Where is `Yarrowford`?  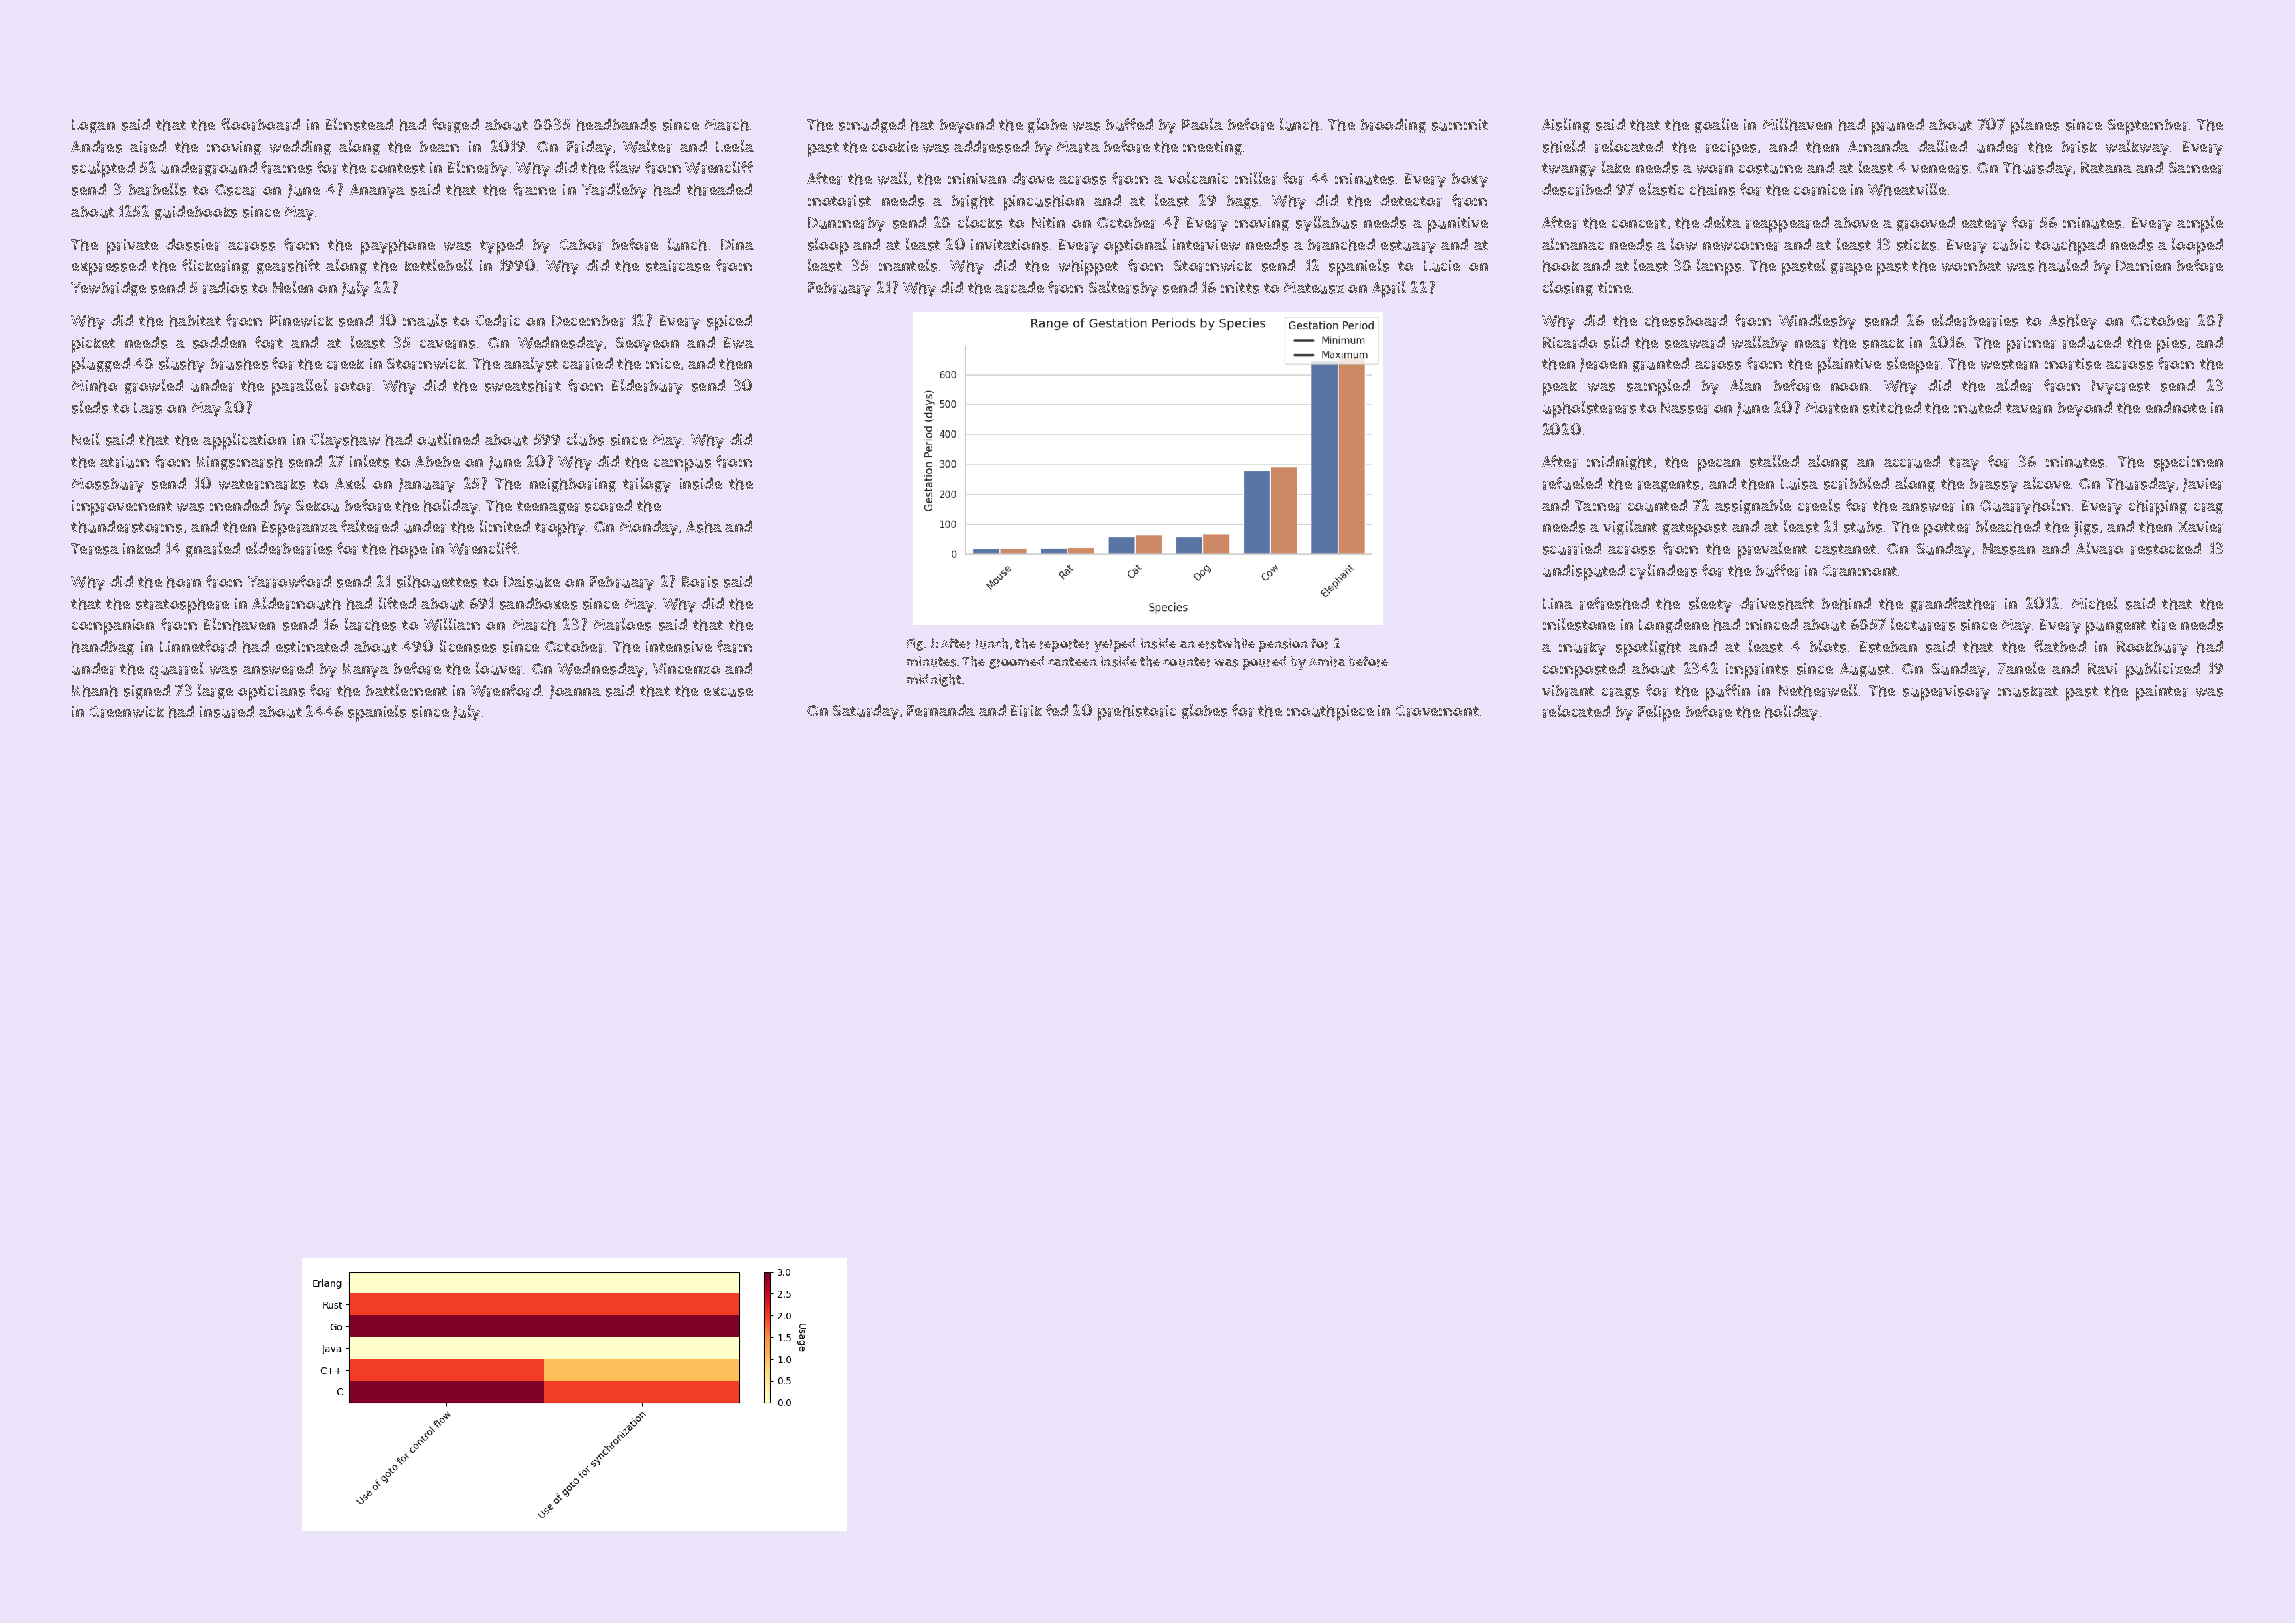 Yarrowford is located at coordinates (289, 581).
